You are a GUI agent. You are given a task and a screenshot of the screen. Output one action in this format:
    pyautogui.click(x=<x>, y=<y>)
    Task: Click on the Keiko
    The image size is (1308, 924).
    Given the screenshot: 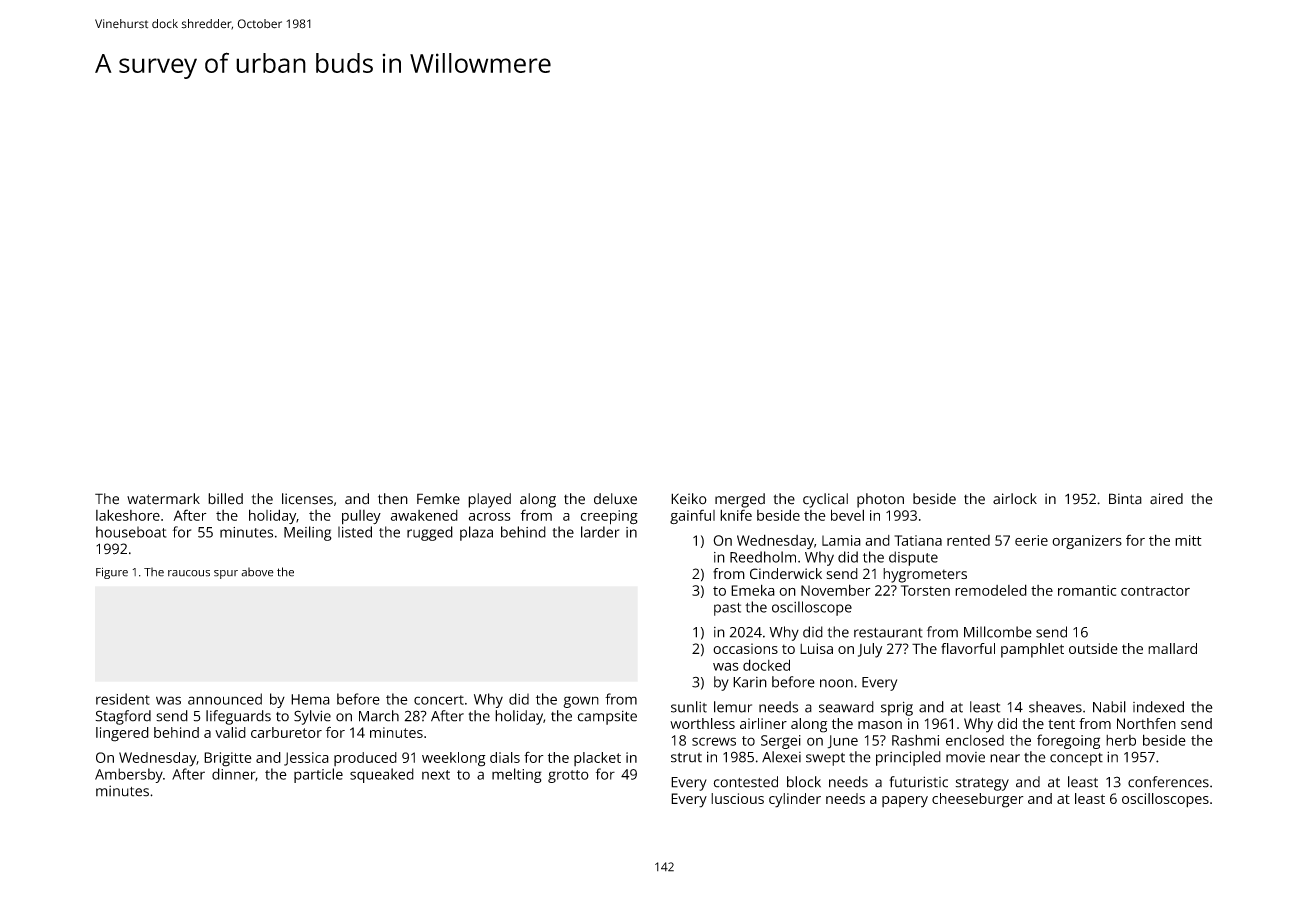 What is the action you would take?
    pyautogui.click(x=689, y=499)
